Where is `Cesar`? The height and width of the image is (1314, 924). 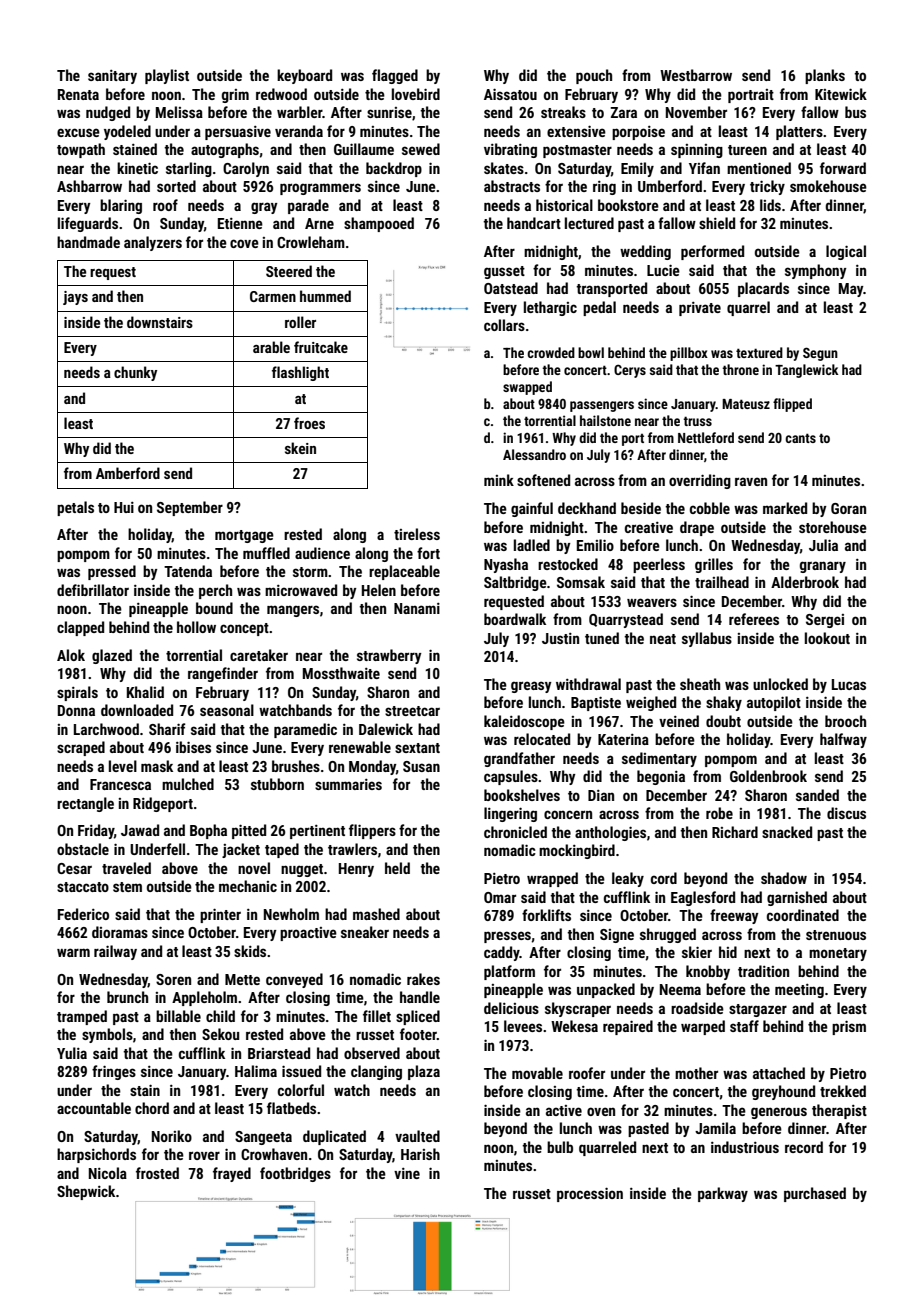 Cesar is located at coordinates (74, 868).
